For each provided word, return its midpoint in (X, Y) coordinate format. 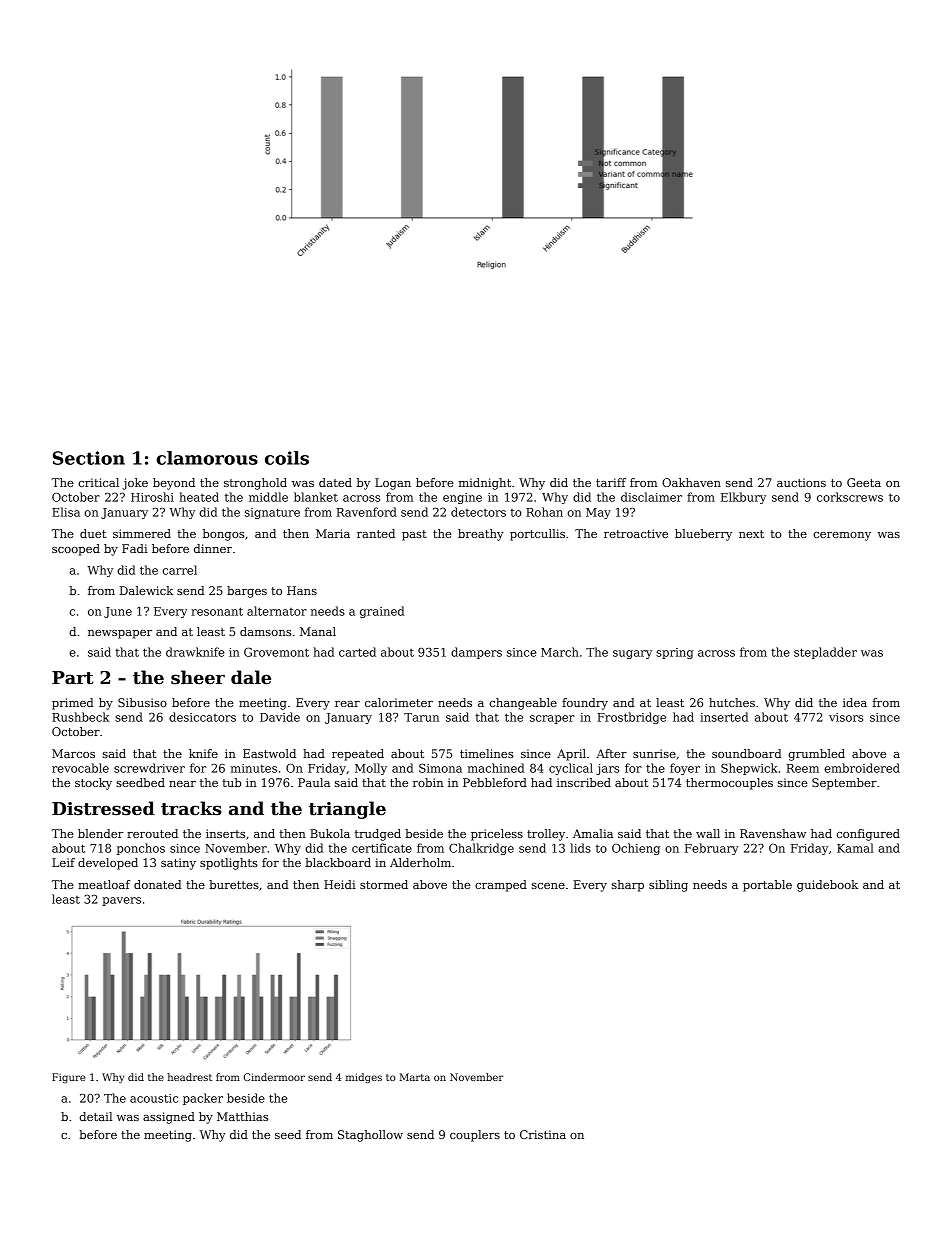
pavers (121, 901)
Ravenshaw (773, 833)
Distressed (103, 808)
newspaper (120, 634)
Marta (415, 1077)
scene (548, 886)
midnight (485, 484)
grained (382, 612)
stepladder (825, 653)
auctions (801, 482)
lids (580, 848)
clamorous (207, 458)
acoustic (154, 1098)
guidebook (827, 886)
